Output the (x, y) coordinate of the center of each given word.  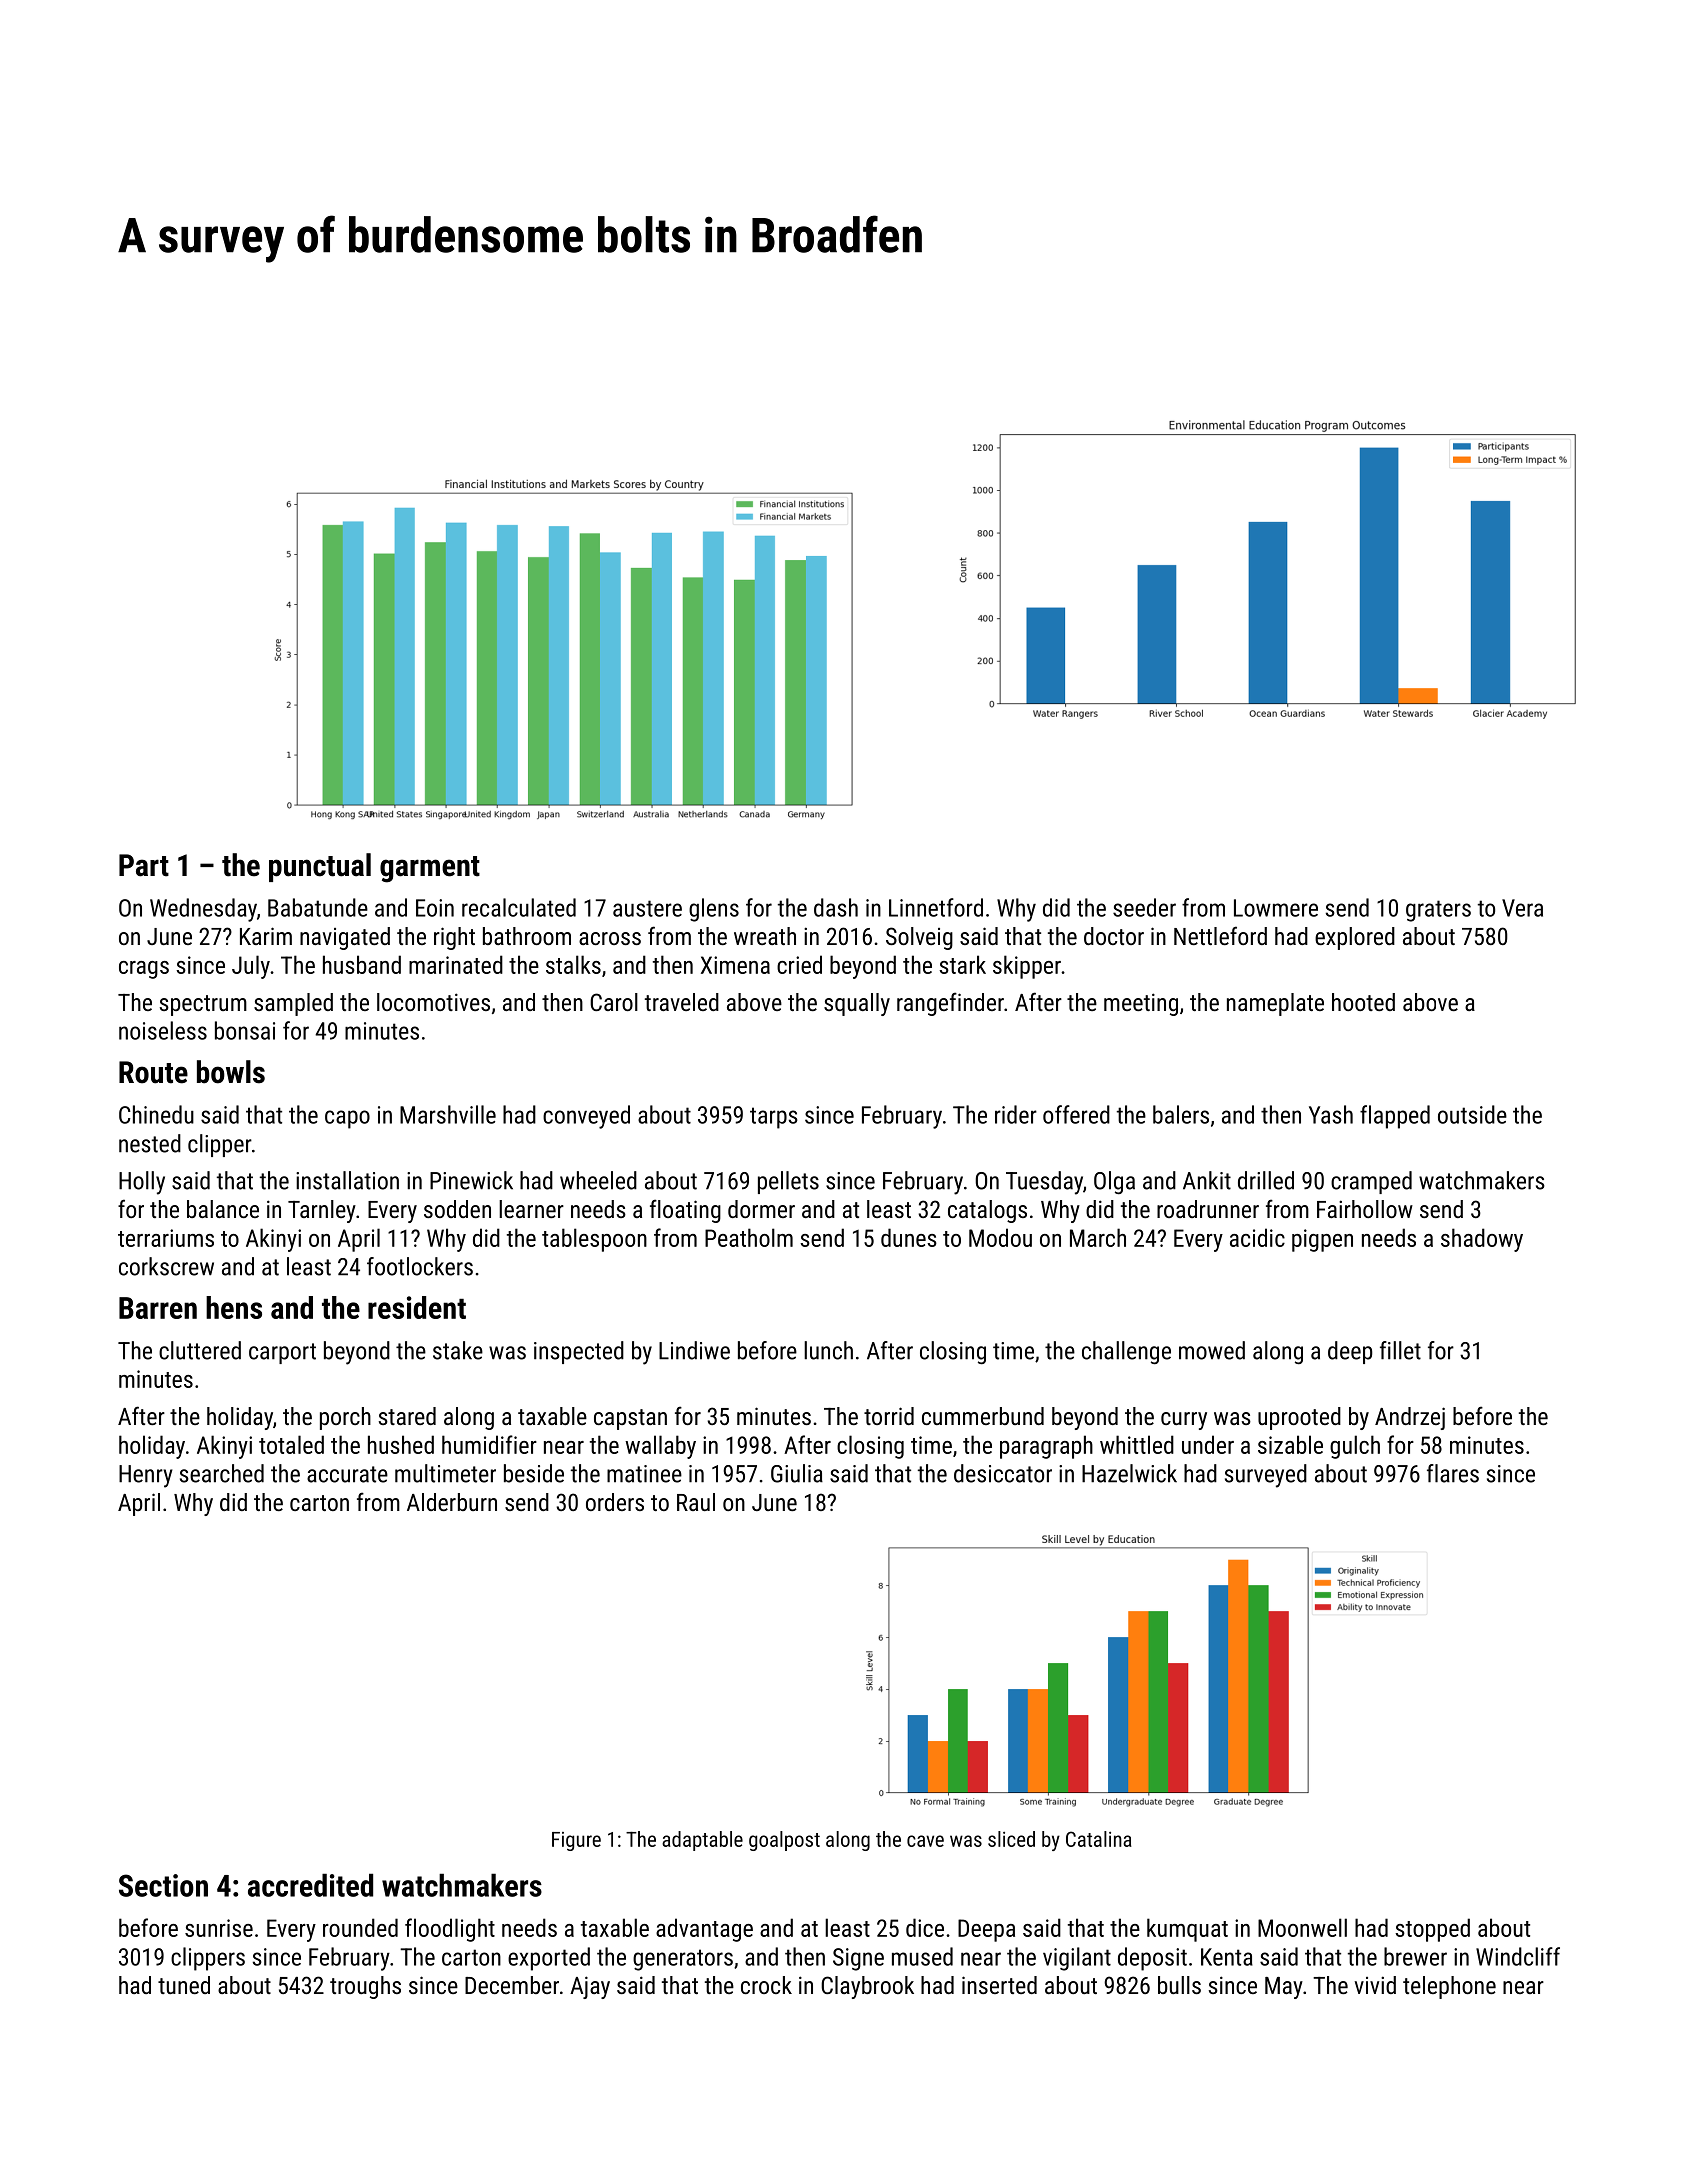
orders (615, 1502)
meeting (1141, 1004)
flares (1453, 1473)
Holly (142, 1183)
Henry (146, 1476)
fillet (1400, 1350)
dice (925, 1927)
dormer (761, 1209)
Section (163, 1885)
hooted (1363, 1002)
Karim (266, 936)
